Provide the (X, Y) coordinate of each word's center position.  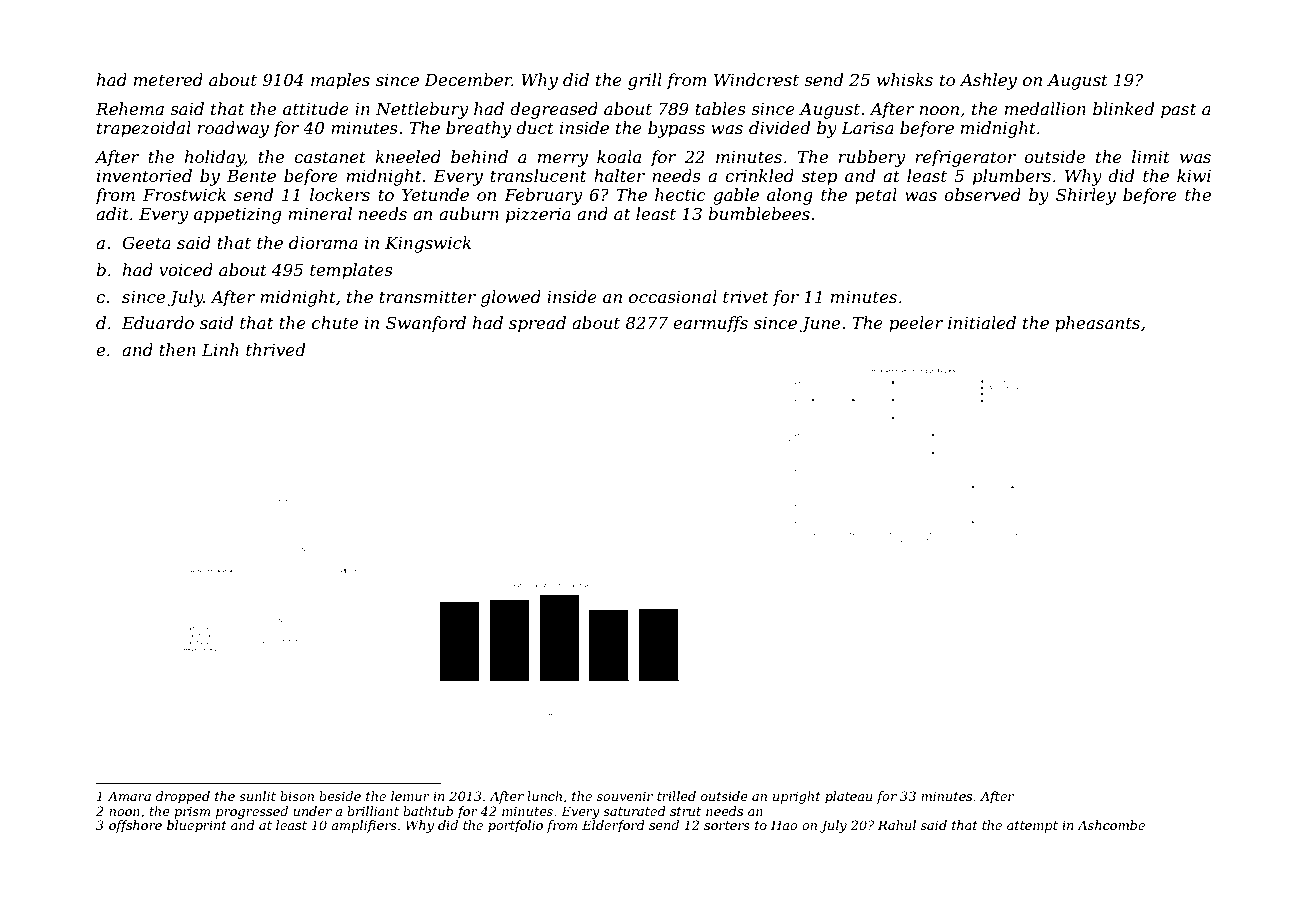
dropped (183, 797)
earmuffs (710, 324)
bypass (676, 129)
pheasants (1097, 324)
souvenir (625, 796)
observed (982, 194)
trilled (676, 796)
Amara (129, 796)
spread (537, 324)
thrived (275, 349)
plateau (849, 797)
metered (168, 79)
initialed (982, 322)
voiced (186, 269)
